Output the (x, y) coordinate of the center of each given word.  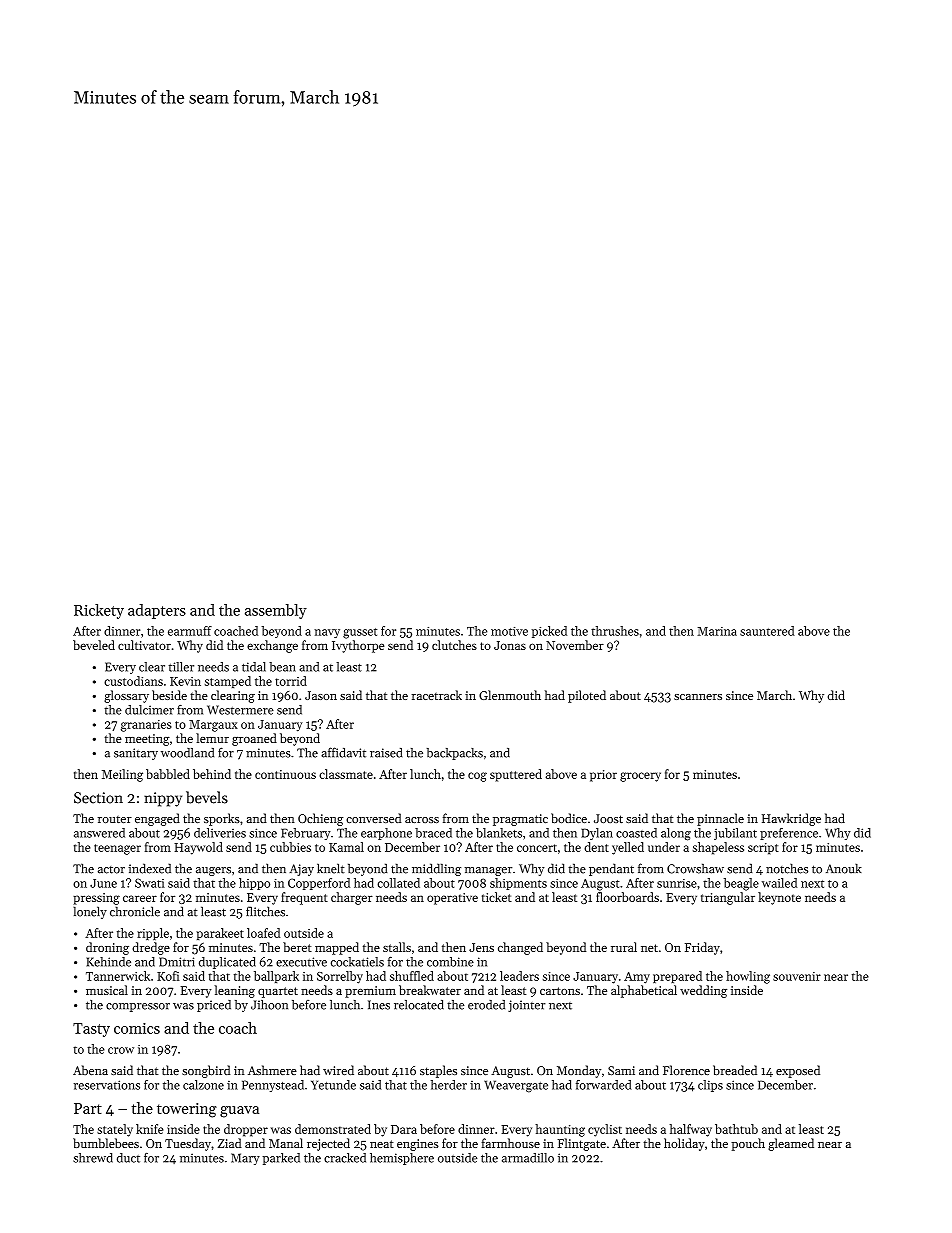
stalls (397, 947)
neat (382, 1144)
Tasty (91, 1030)
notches (787, 868)
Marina (717, 631)
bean (282, 667)
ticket (497, 897)
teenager (117, 849)
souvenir (797, 976)
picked (549, 632)
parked (281, 1159)
